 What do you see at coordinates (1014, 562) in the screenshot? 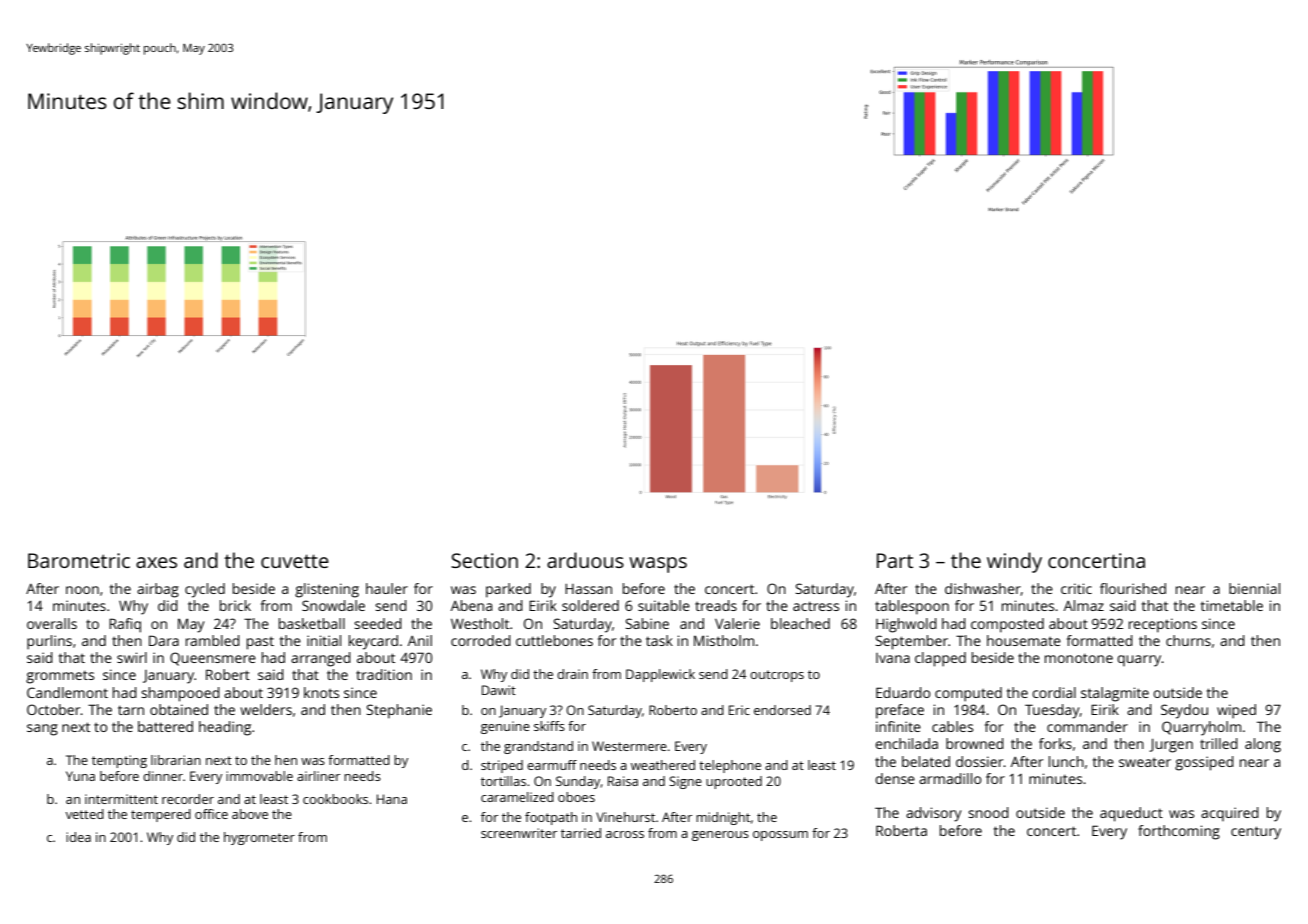
I see `windy` at bounding box center [1014, 562].
